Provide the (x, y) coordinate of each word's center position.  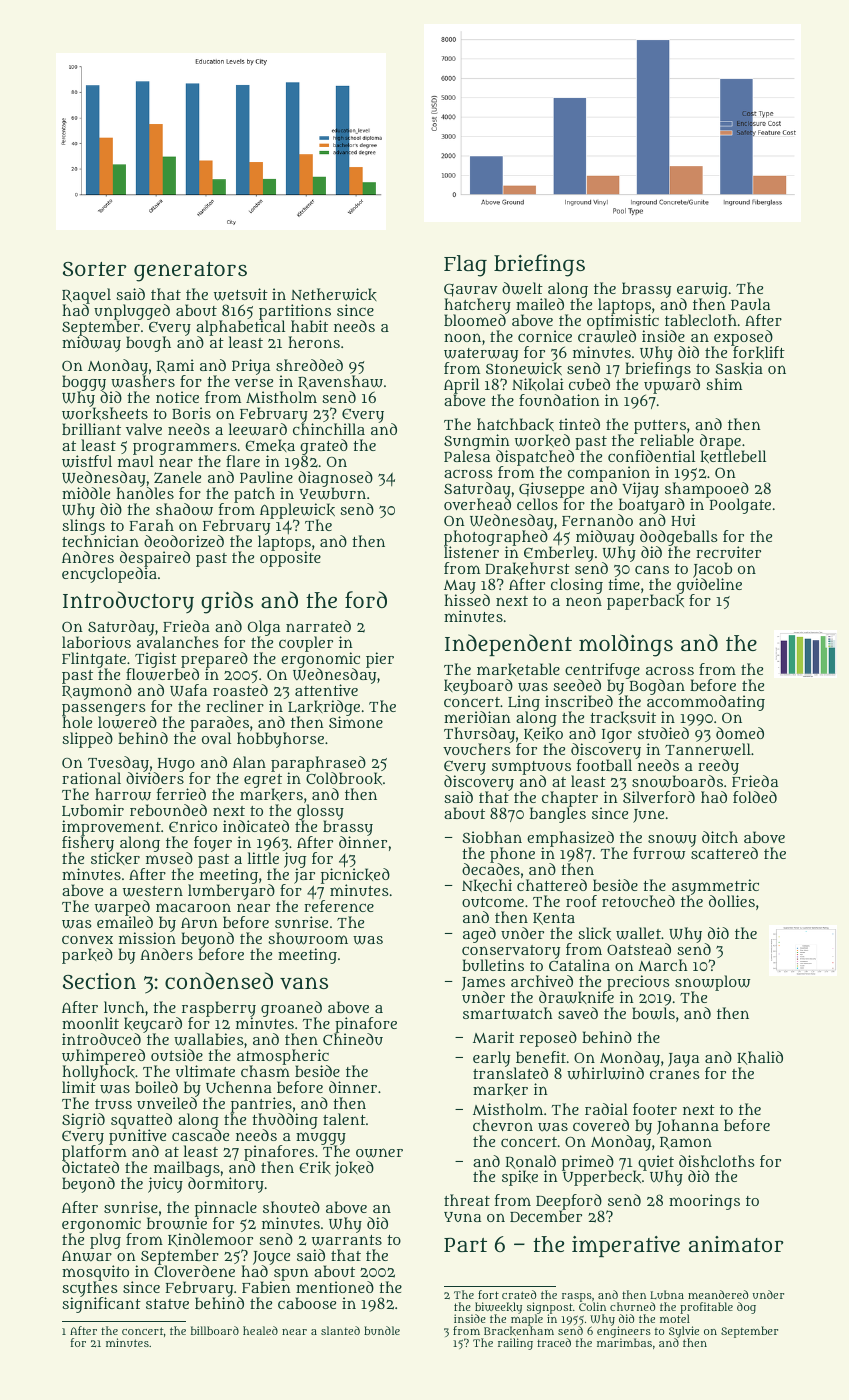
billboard (215, 1330)
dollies (732, 901)
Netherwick (334, 294)
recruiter (728, 552)
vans (304, 983)
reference (339, 906)
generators (190, 272)
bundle (382, 1330)
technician (100, 541)
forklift (759, 353)
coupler (306, 644)
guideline (709, 586)
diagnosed (335, 479)
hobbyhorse (280, 740)
